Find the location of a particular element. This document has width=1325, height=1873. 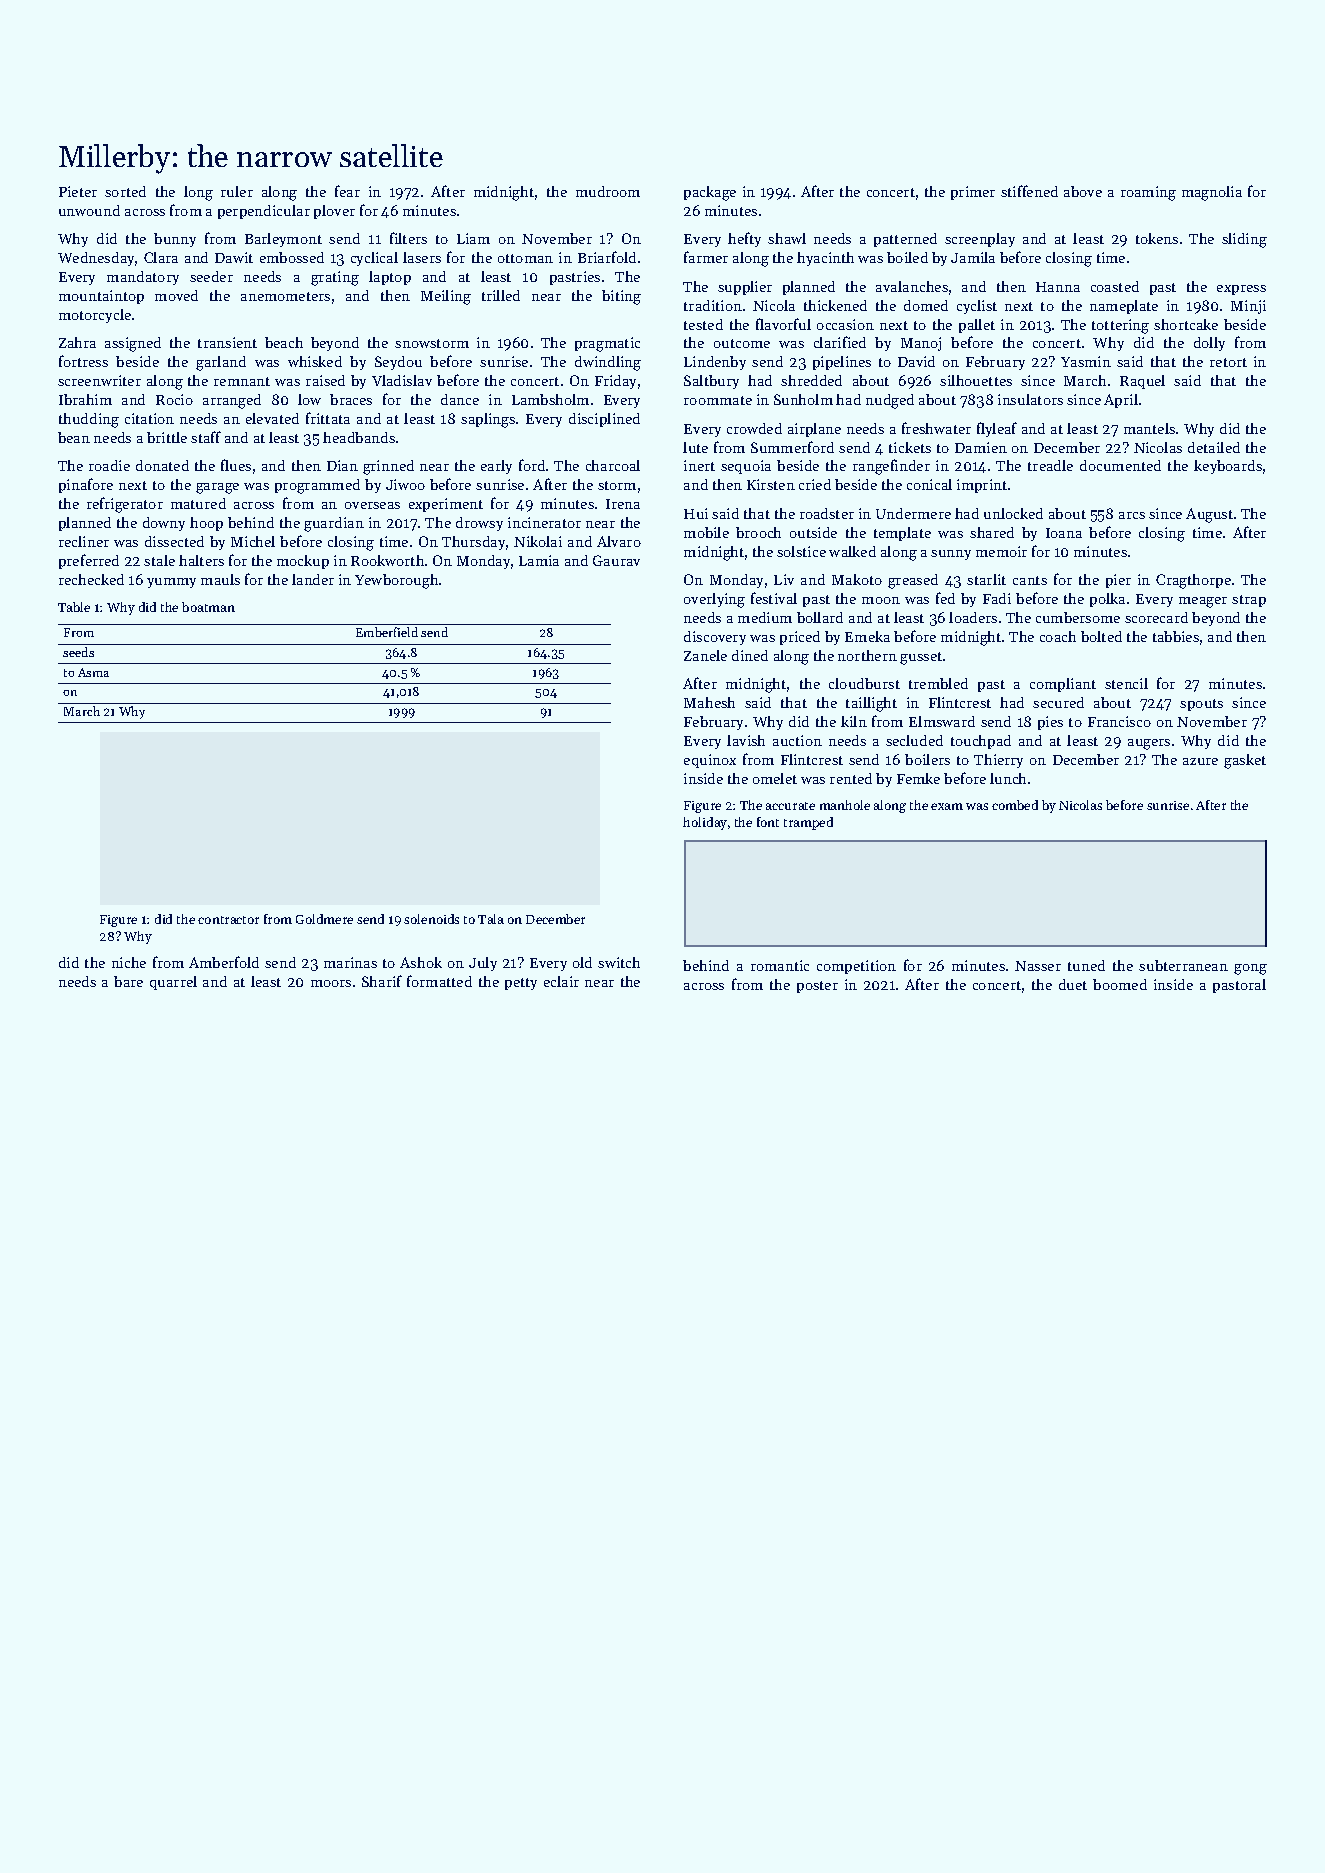

thickened is located at coordinates (835, 305).
